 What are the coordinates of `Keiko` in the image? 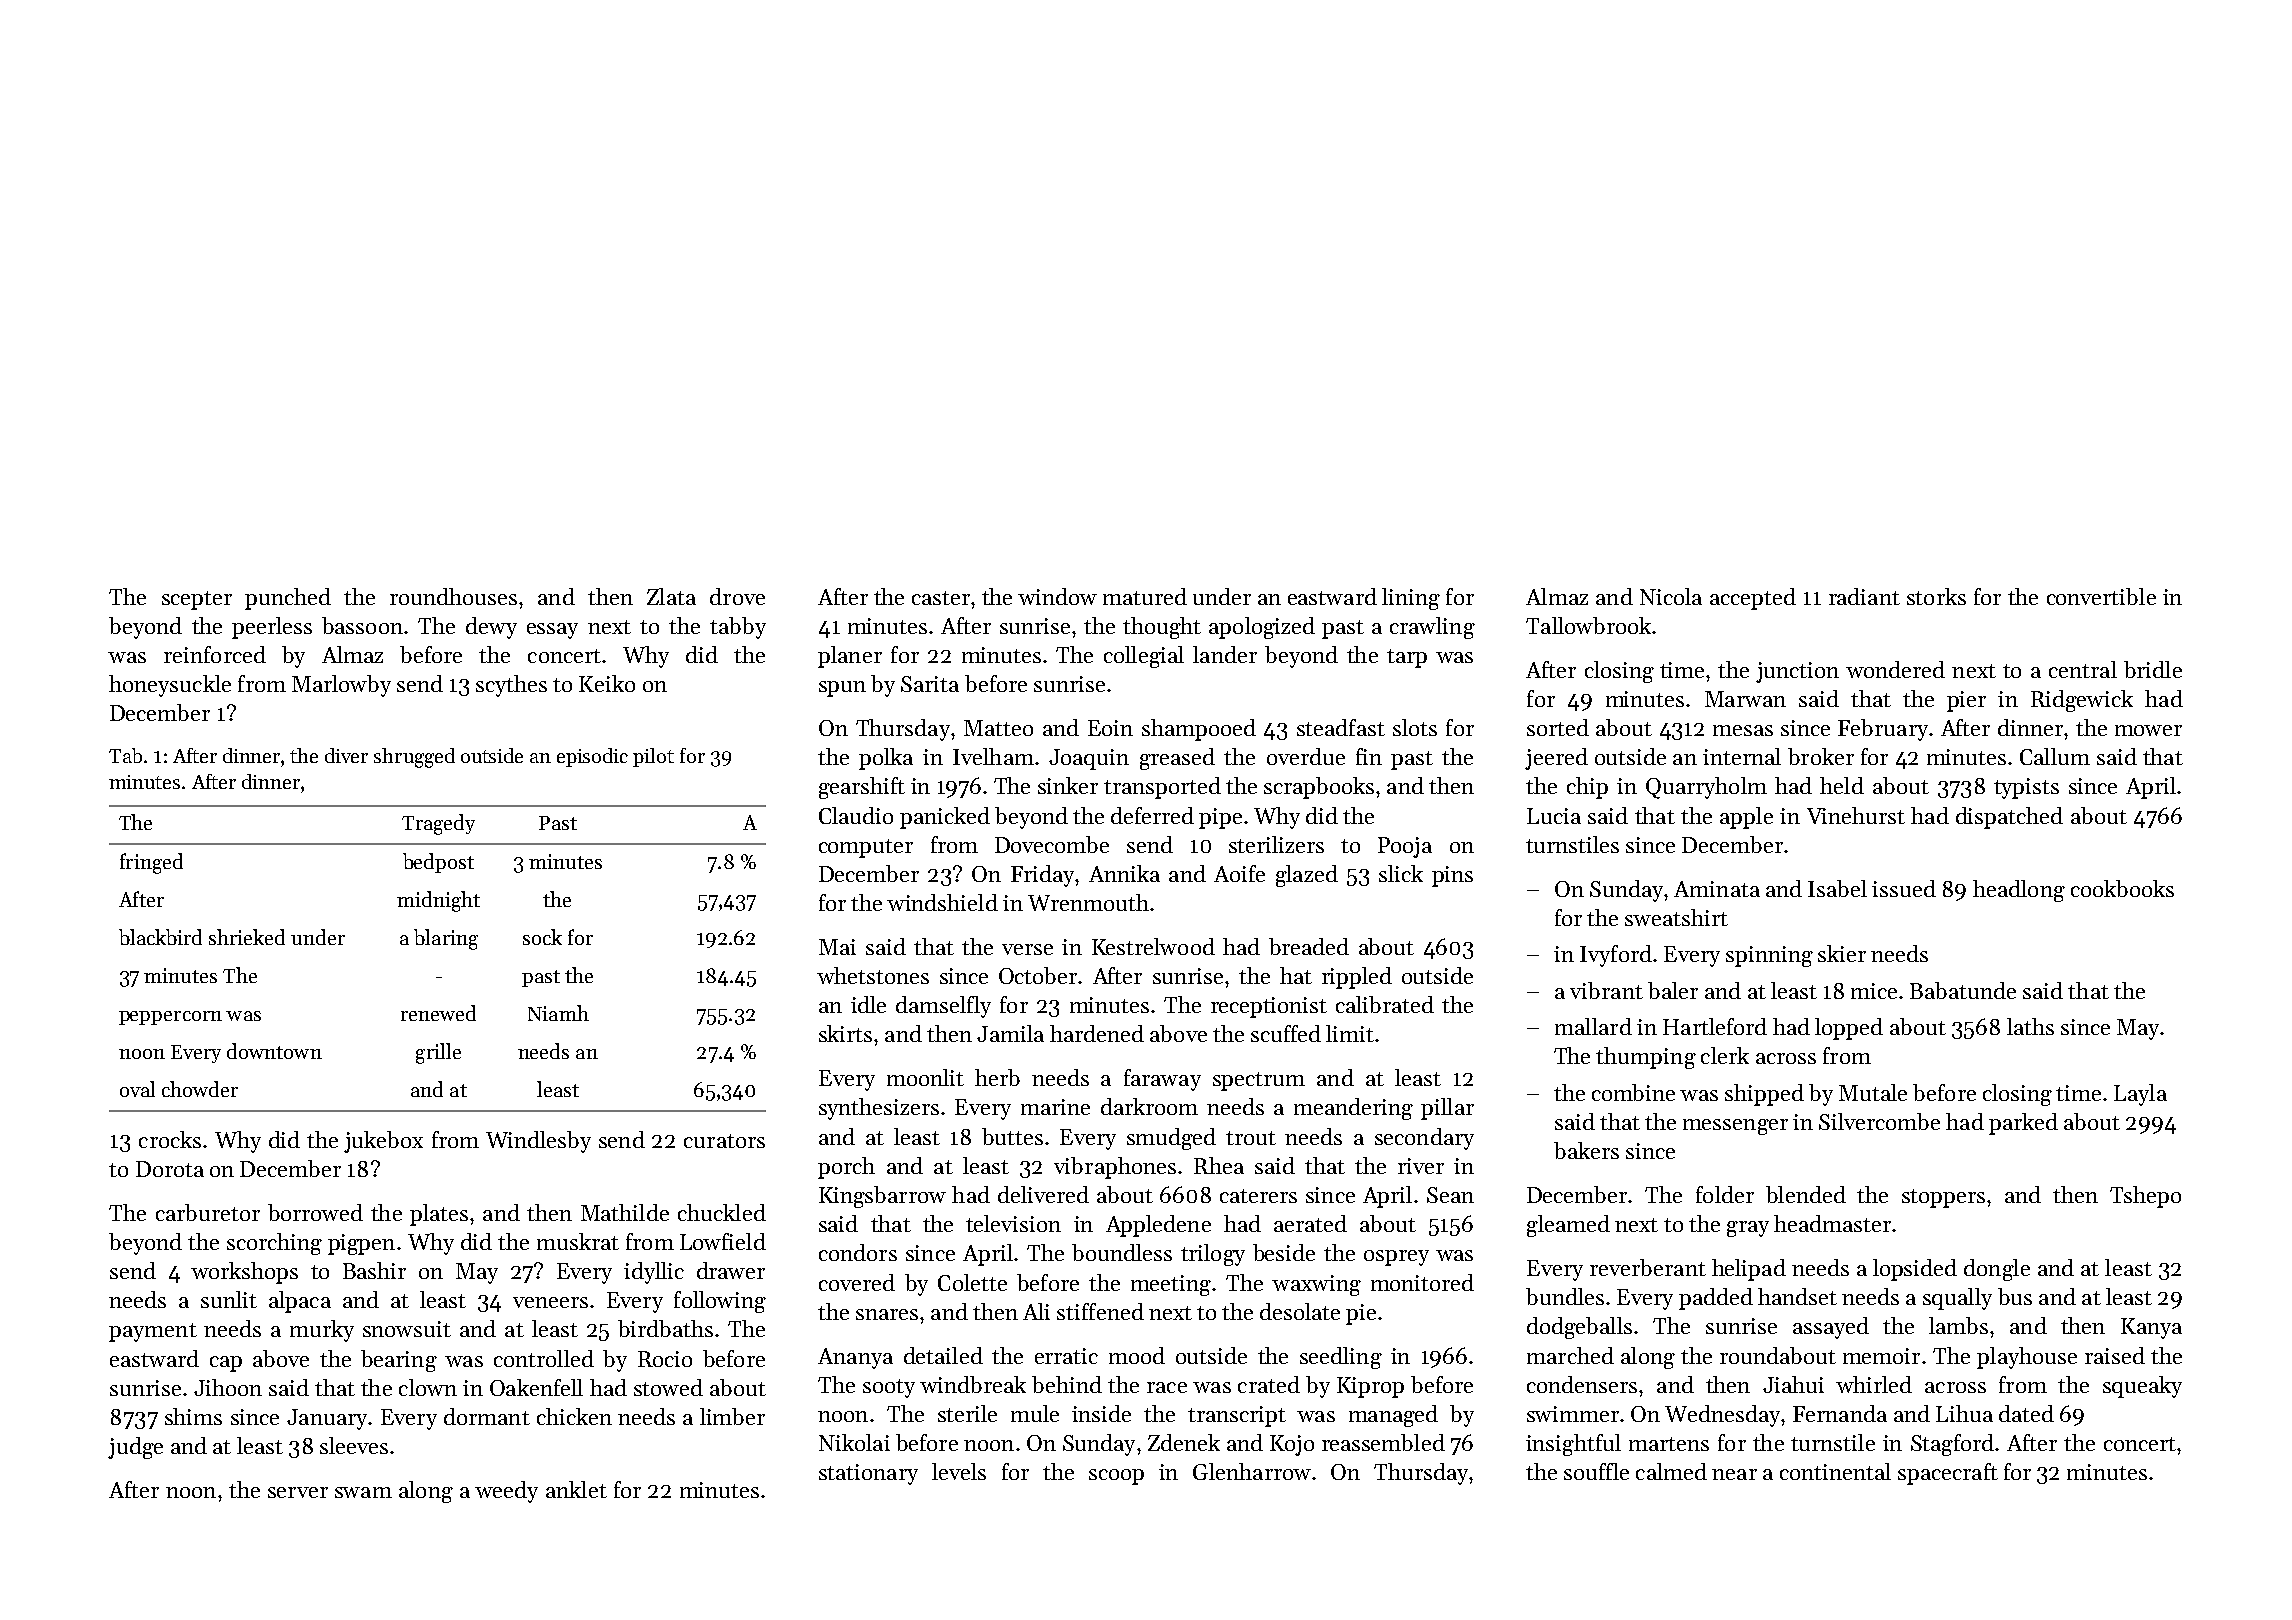 It's located at (607, 683).
